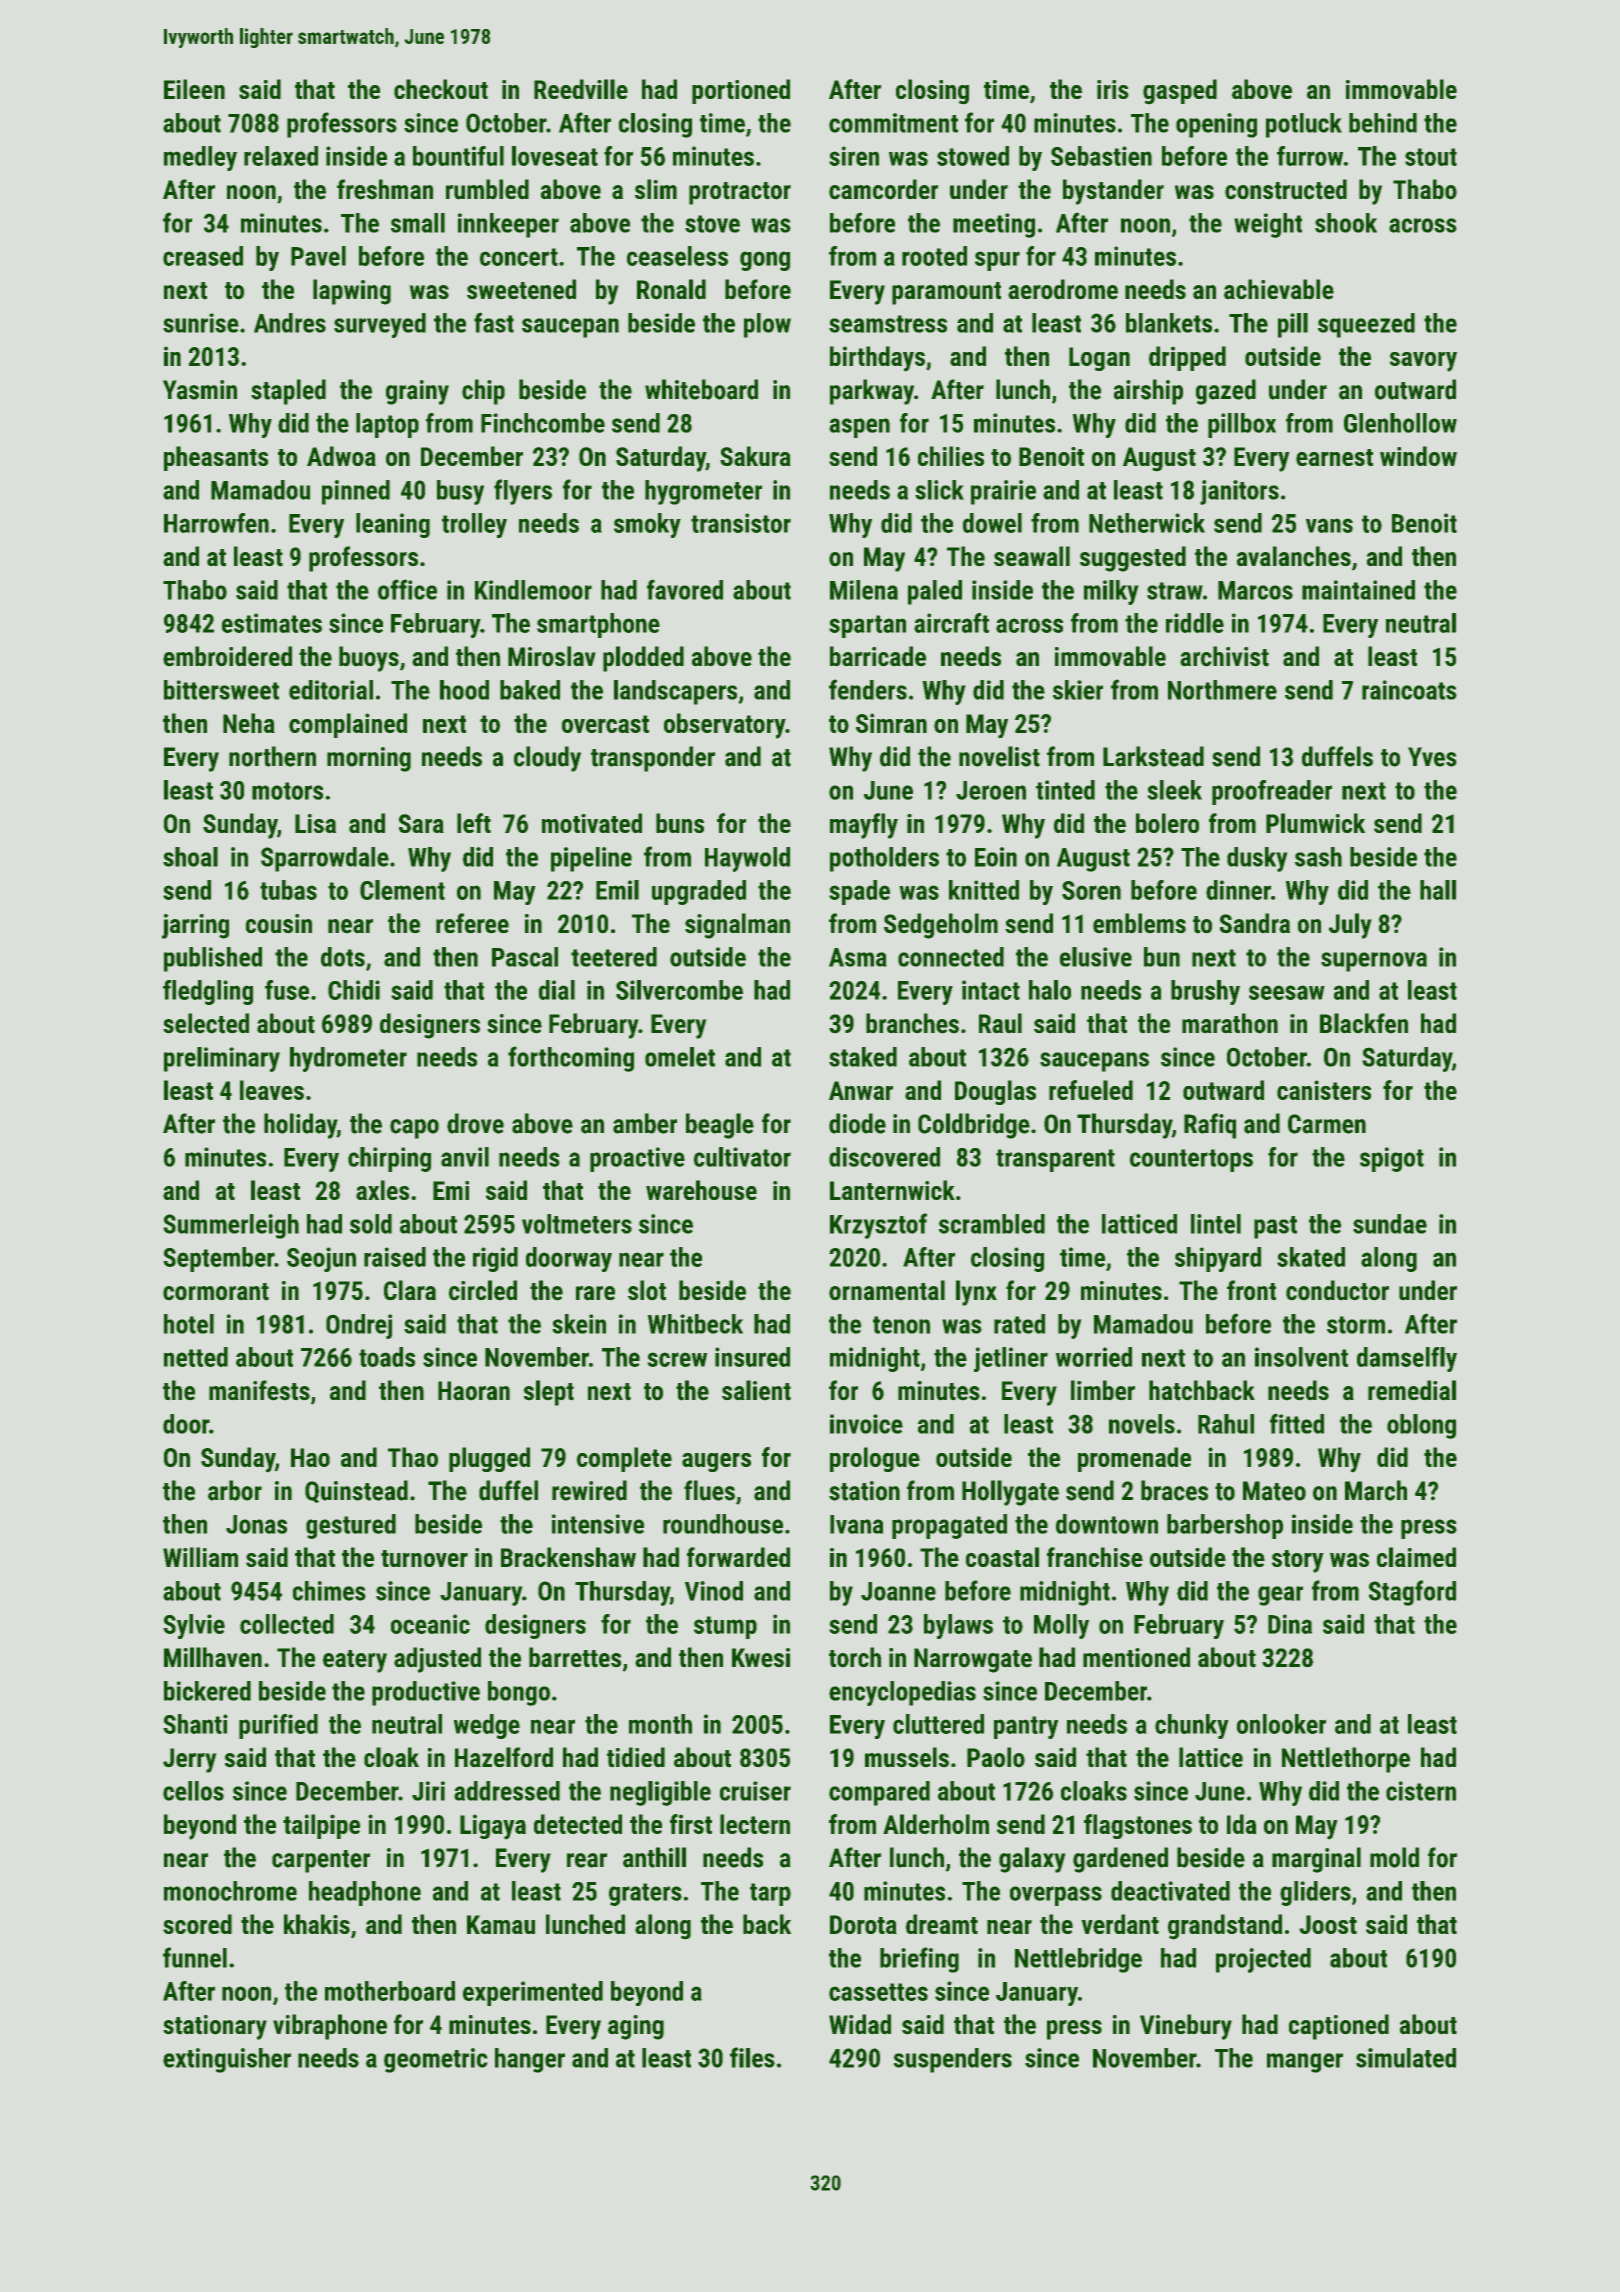 The width and height of the image is (1620, 2292). Describe the element at coordinates (222, 1059) in the image. I see `preliminary` at that location.
